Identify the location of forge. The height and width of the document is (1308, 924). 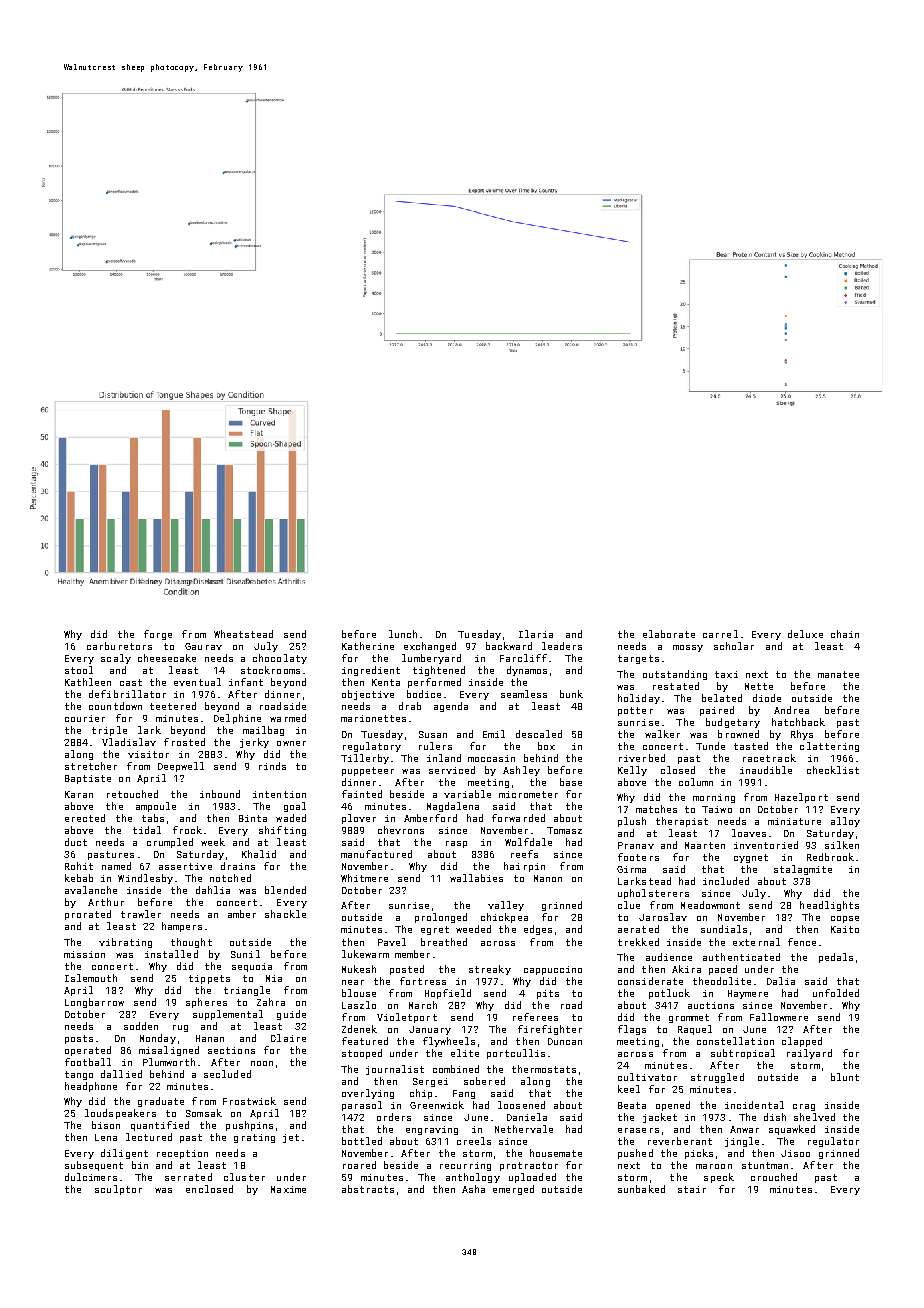
(158, 635).
